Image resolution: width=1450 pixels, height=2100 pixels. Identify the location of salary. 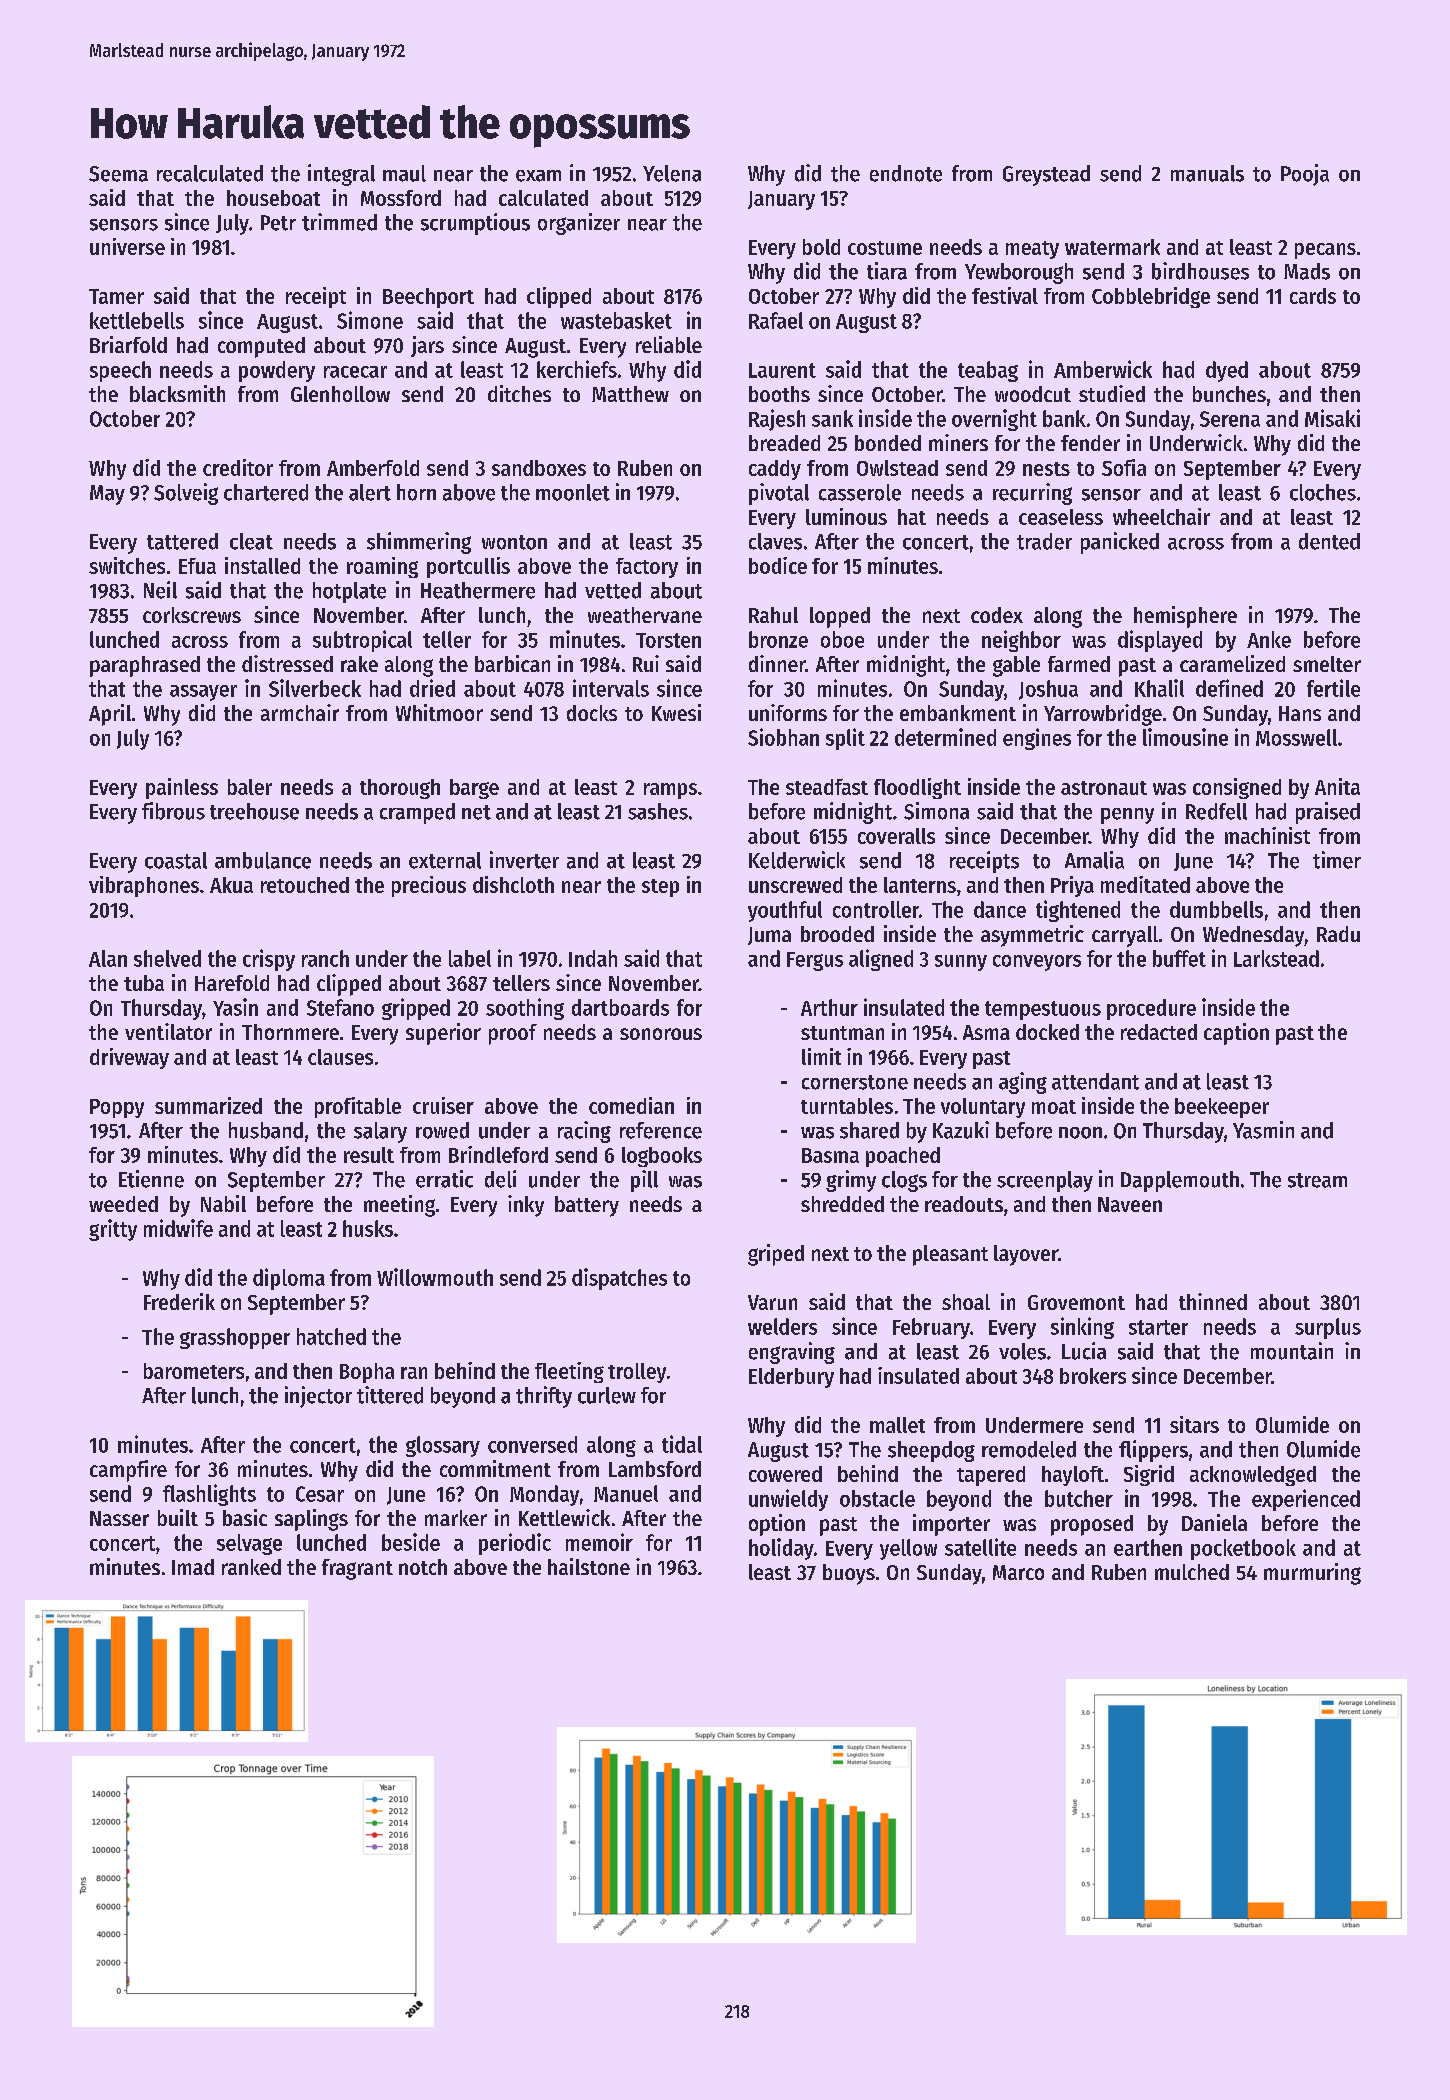
(380, 1132).
